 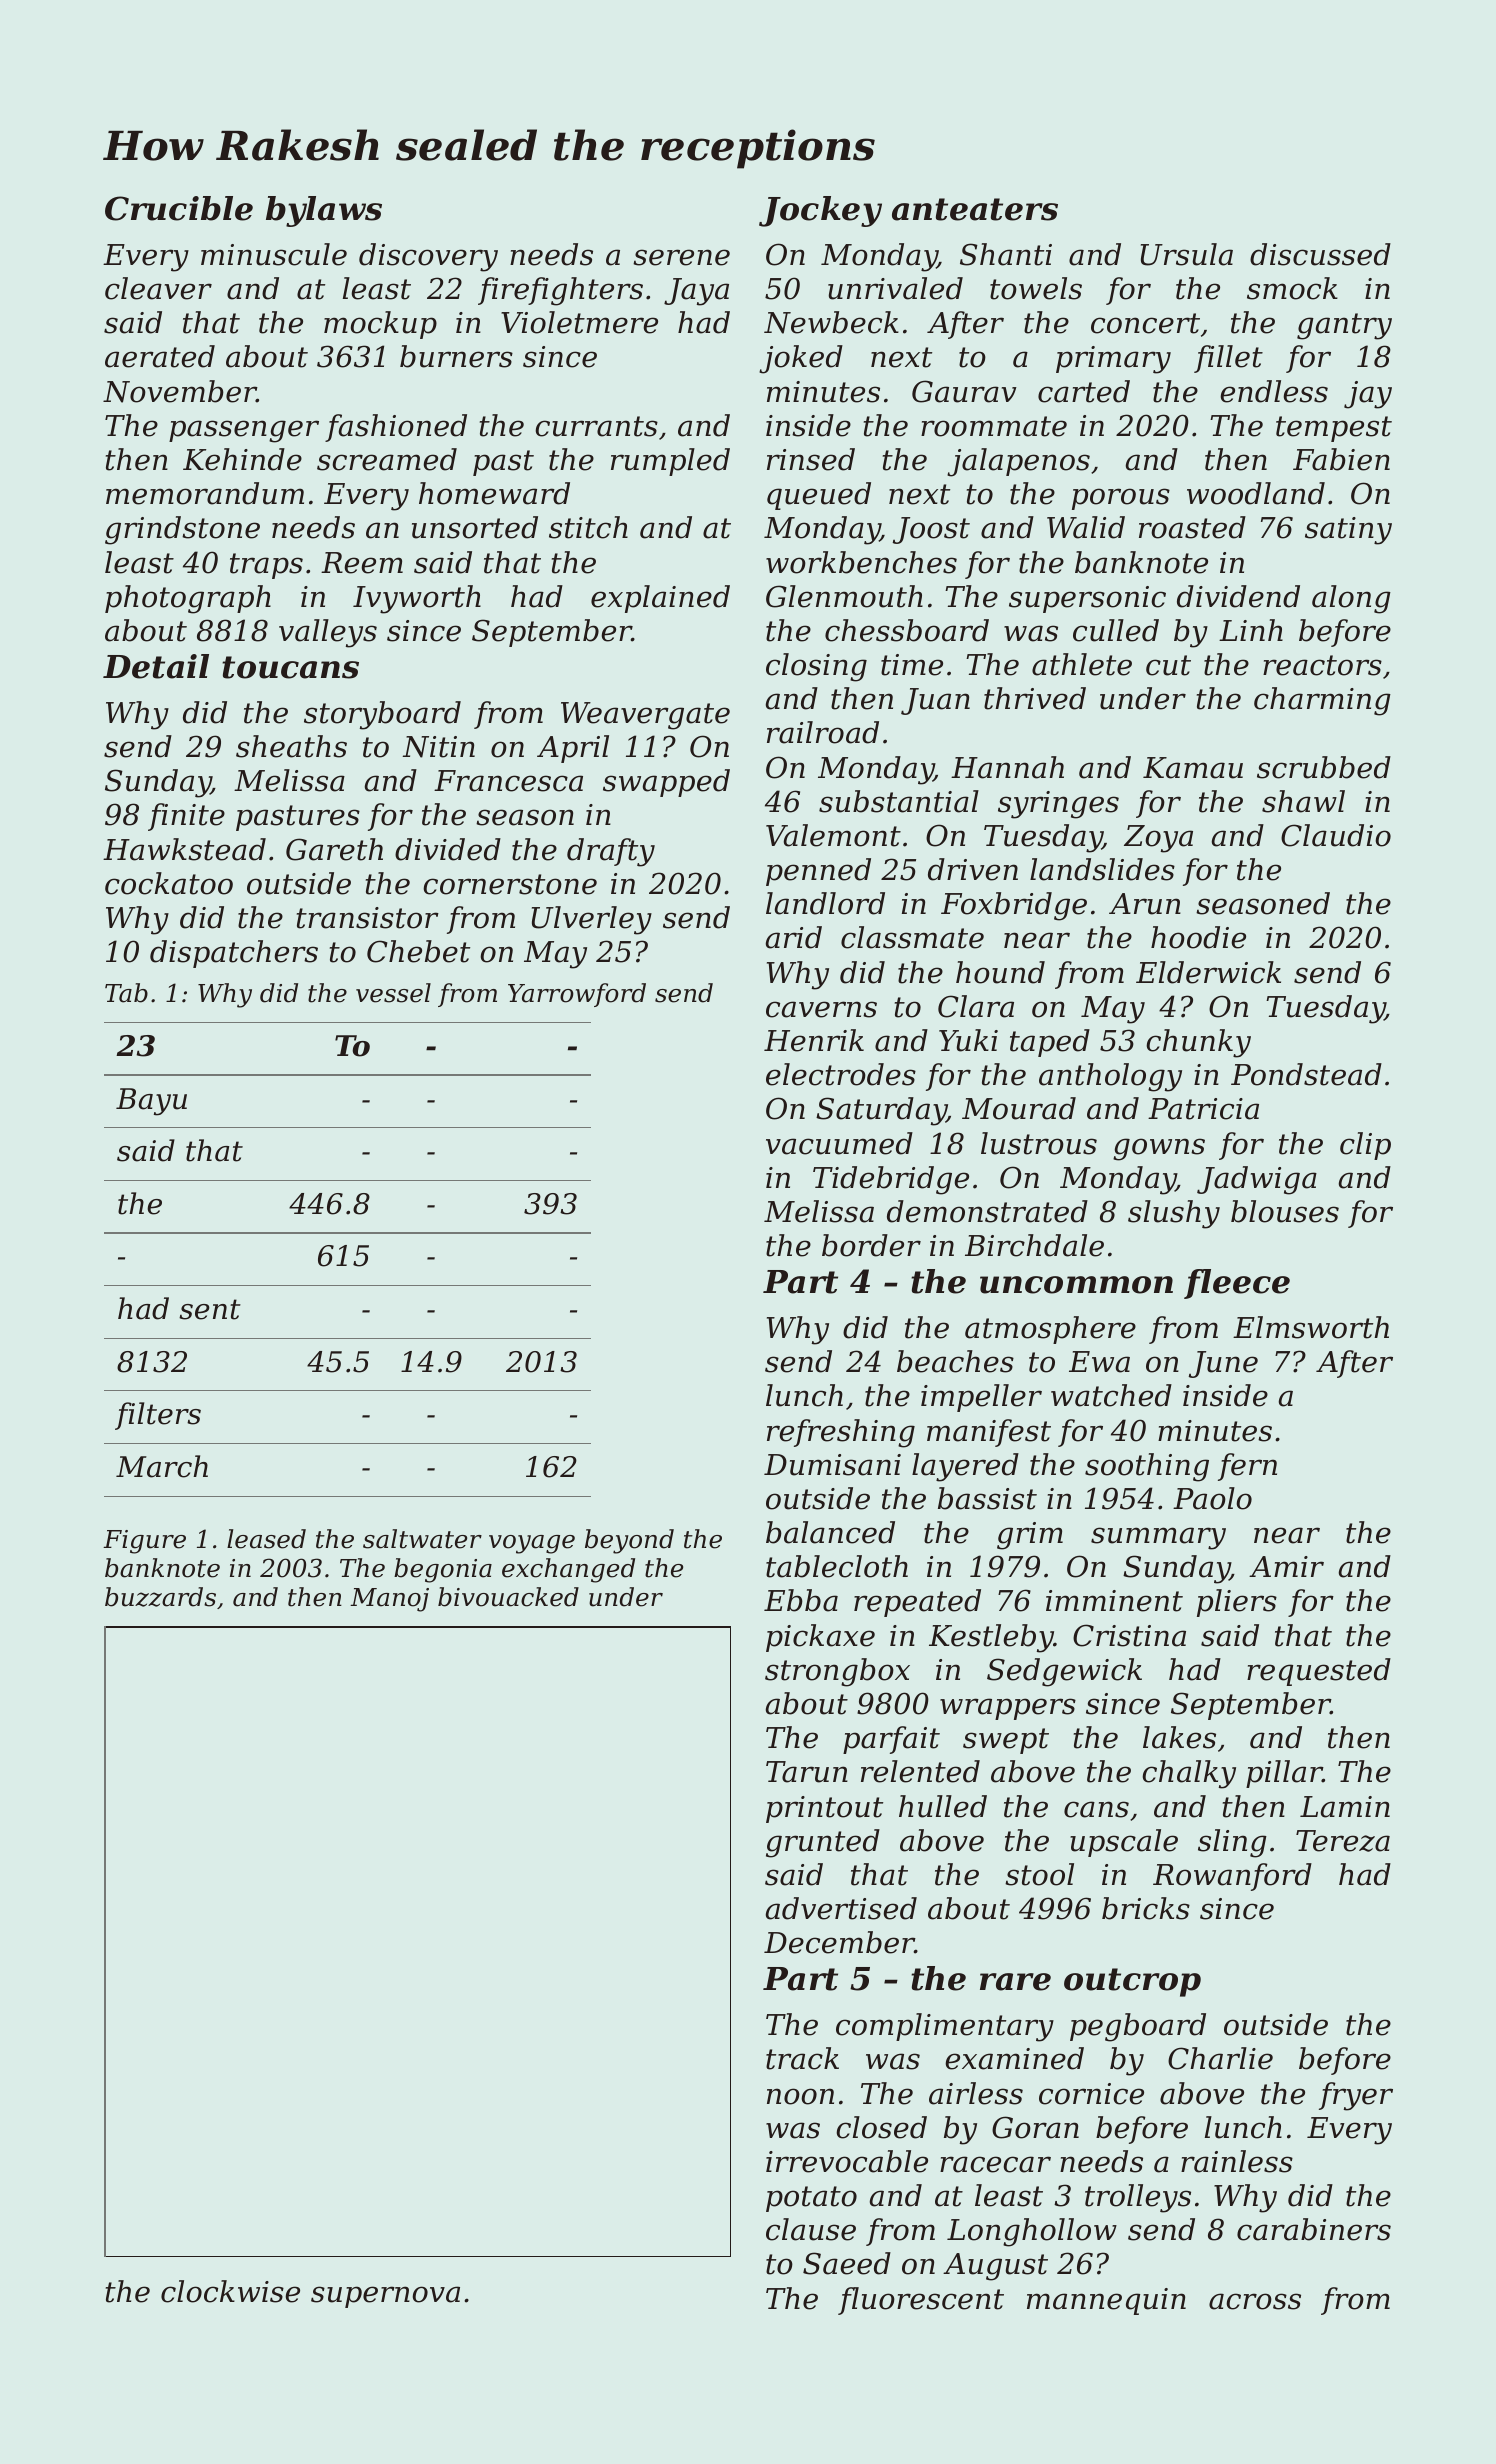 I want to click on Claudio, so click(x=1336, y=835).
